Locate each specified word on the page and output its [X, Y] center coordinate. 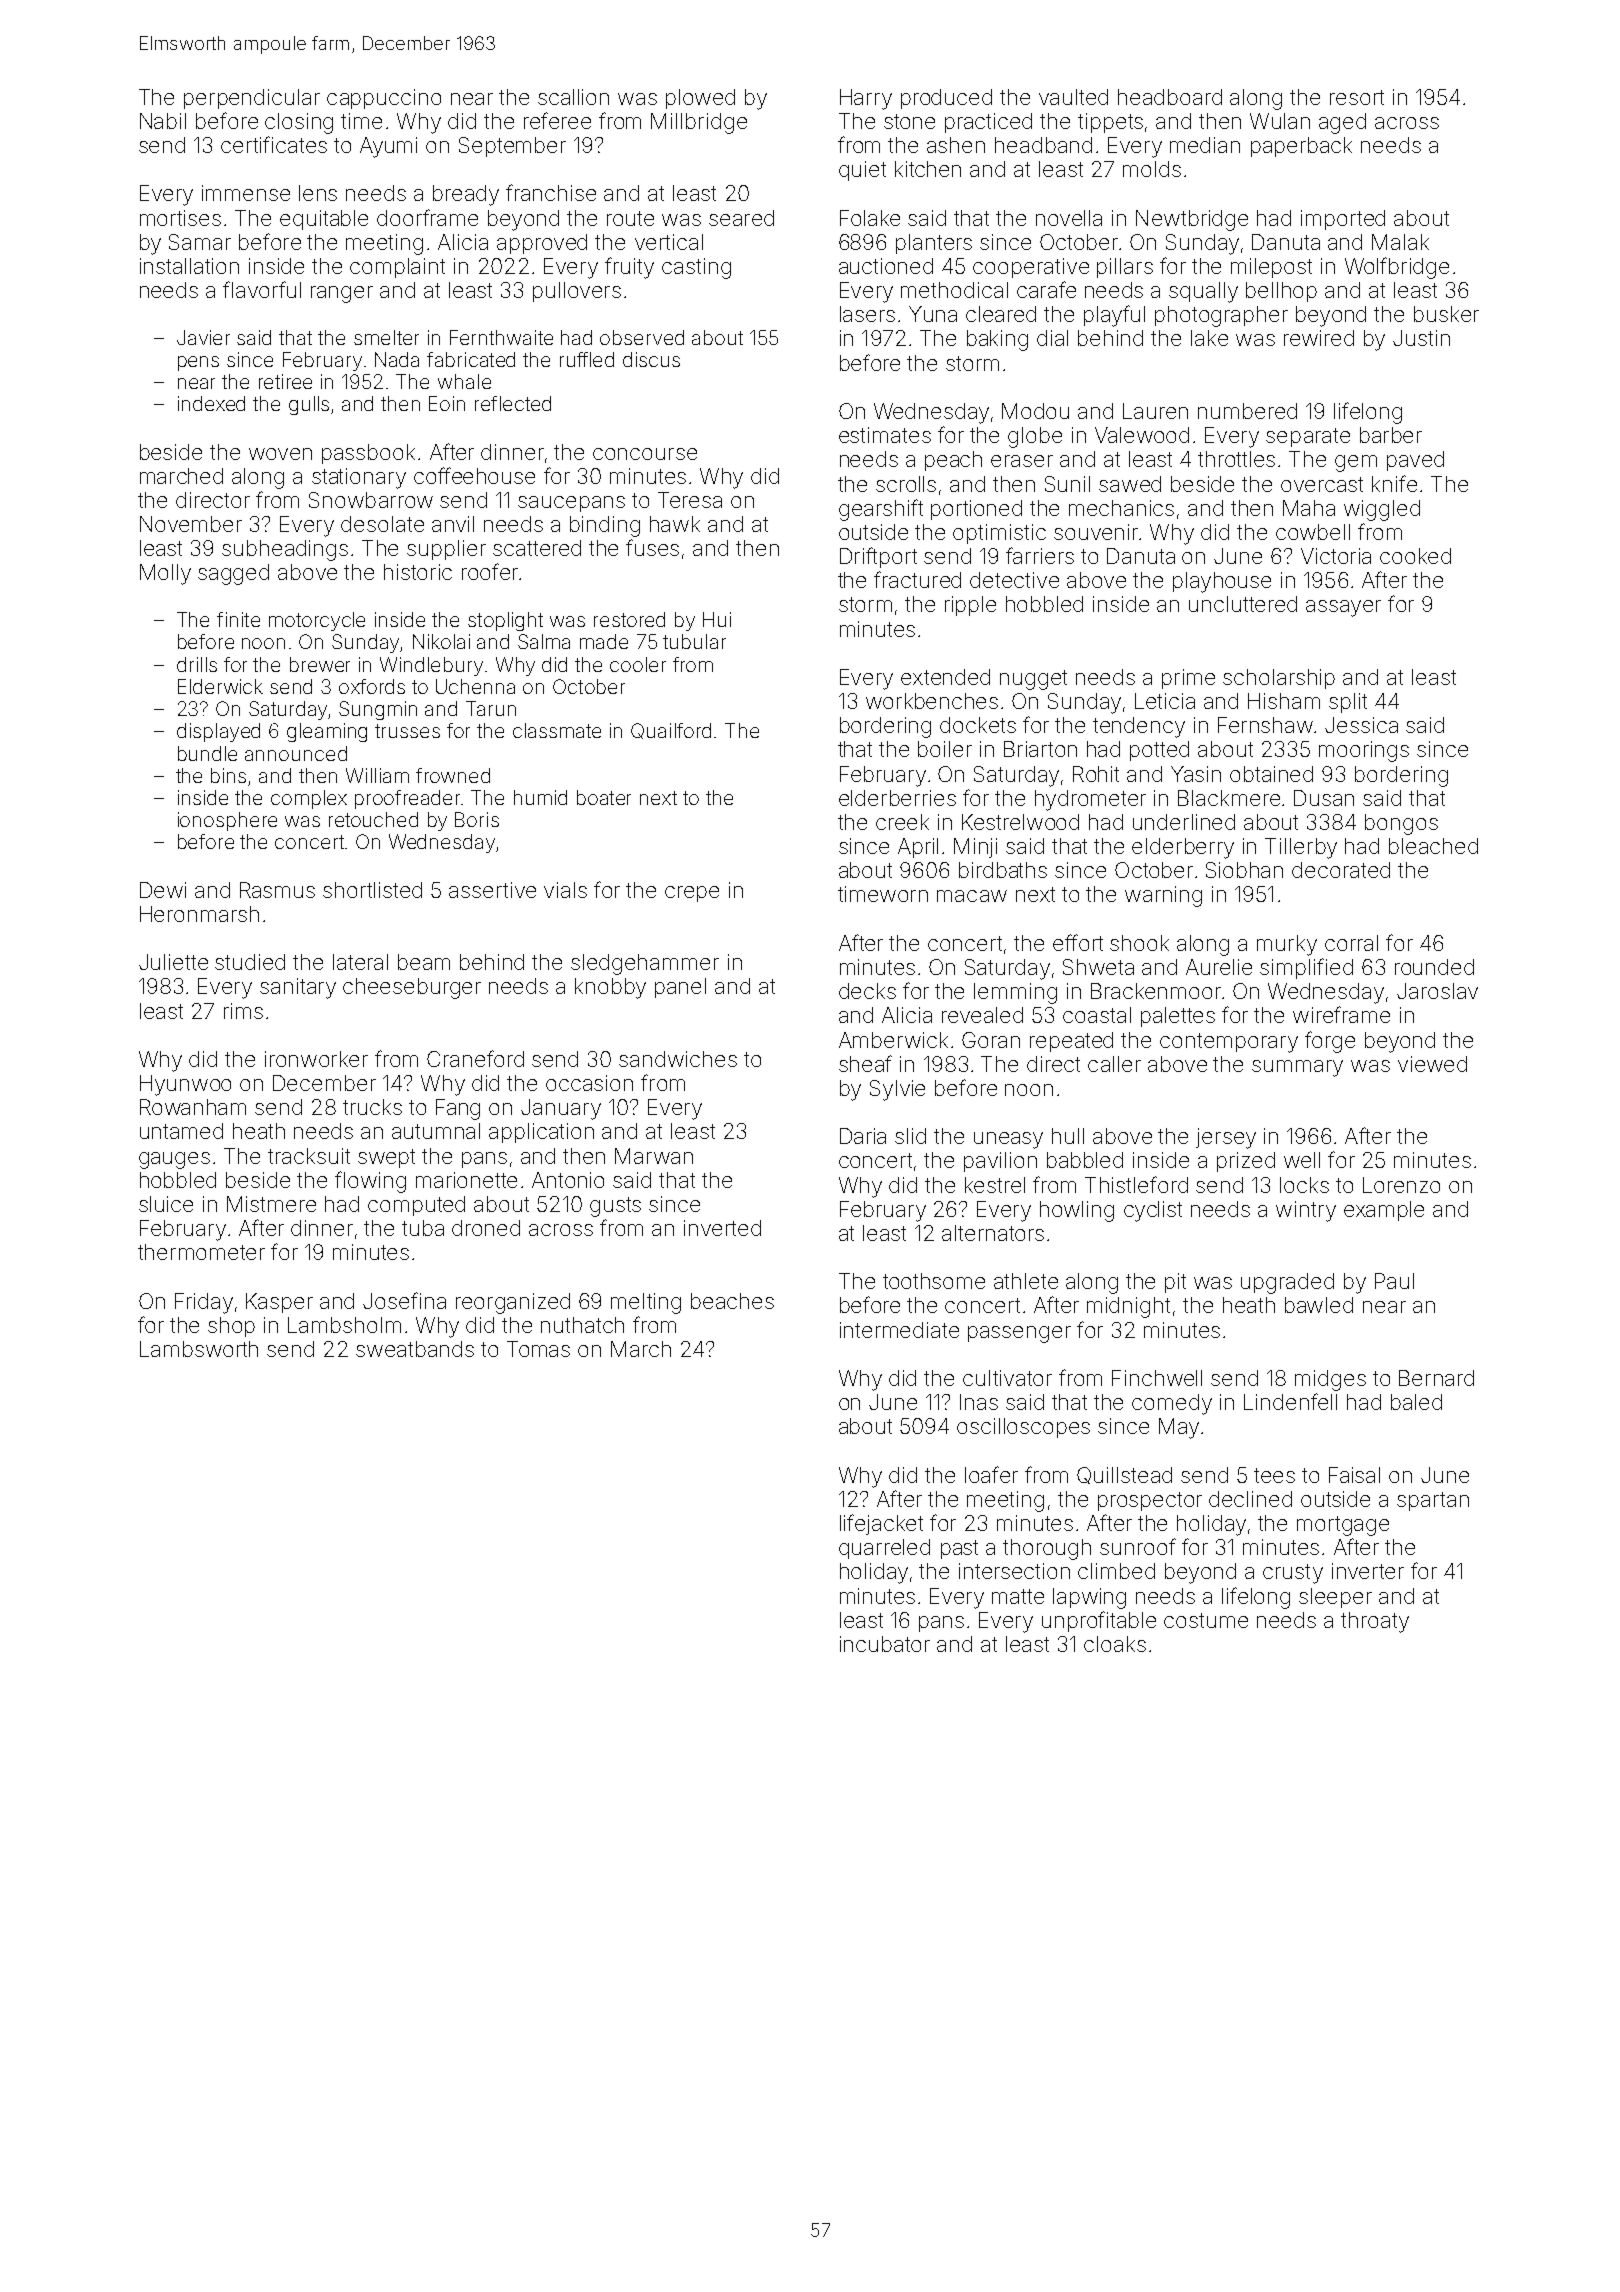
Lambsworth [199, 1349]
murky [1287, 945]
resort [1357, 97]
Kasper [279, 1303]
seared [741, 218]
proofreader [407, 799]
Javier [203, 337]
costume [1206, 1620]
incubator [885, 1644]
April [918, 848]
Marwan [654, 1156]
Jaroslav [1437, 991]
